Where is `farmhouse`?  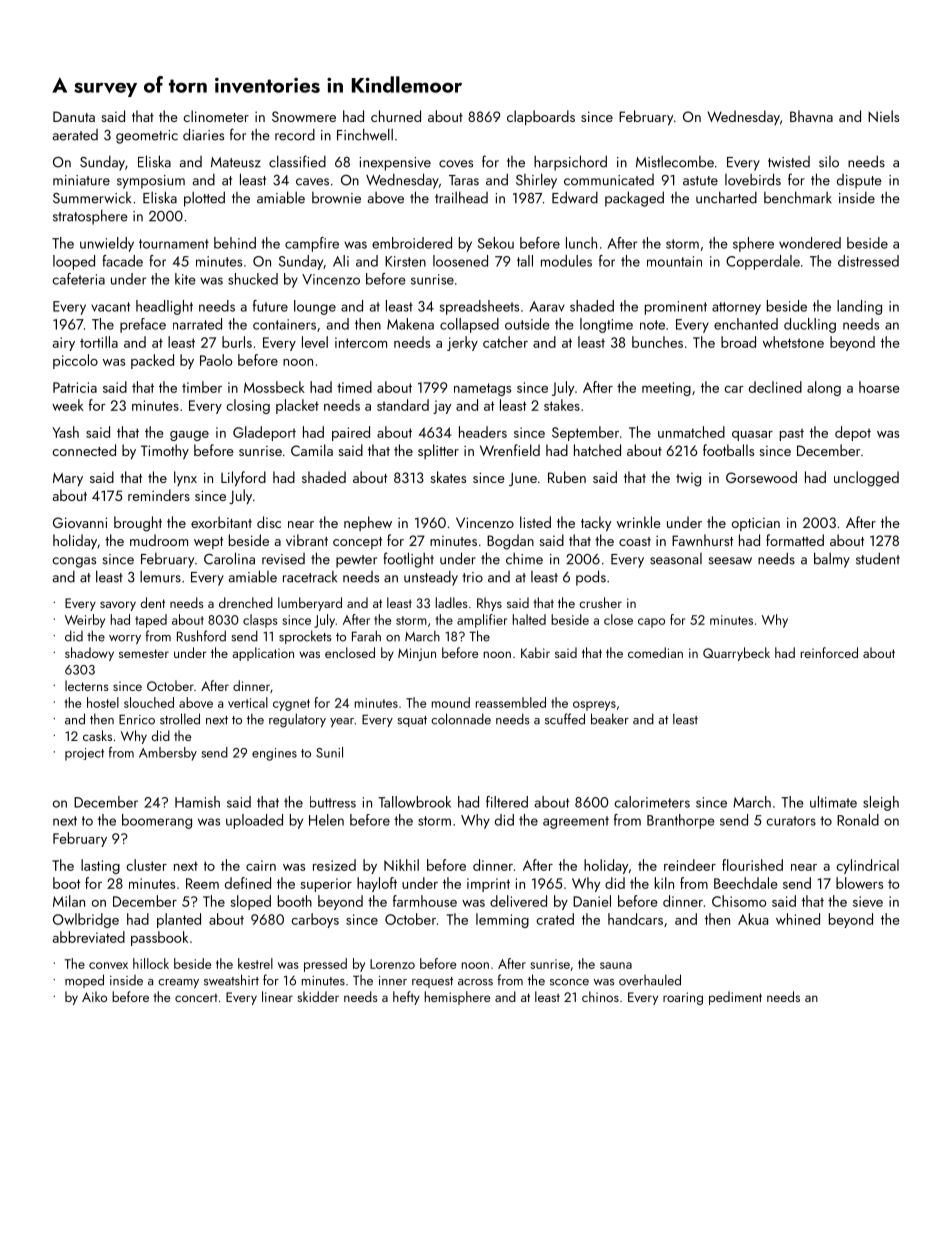 farmhouse is located at coordinates (425, 901).
